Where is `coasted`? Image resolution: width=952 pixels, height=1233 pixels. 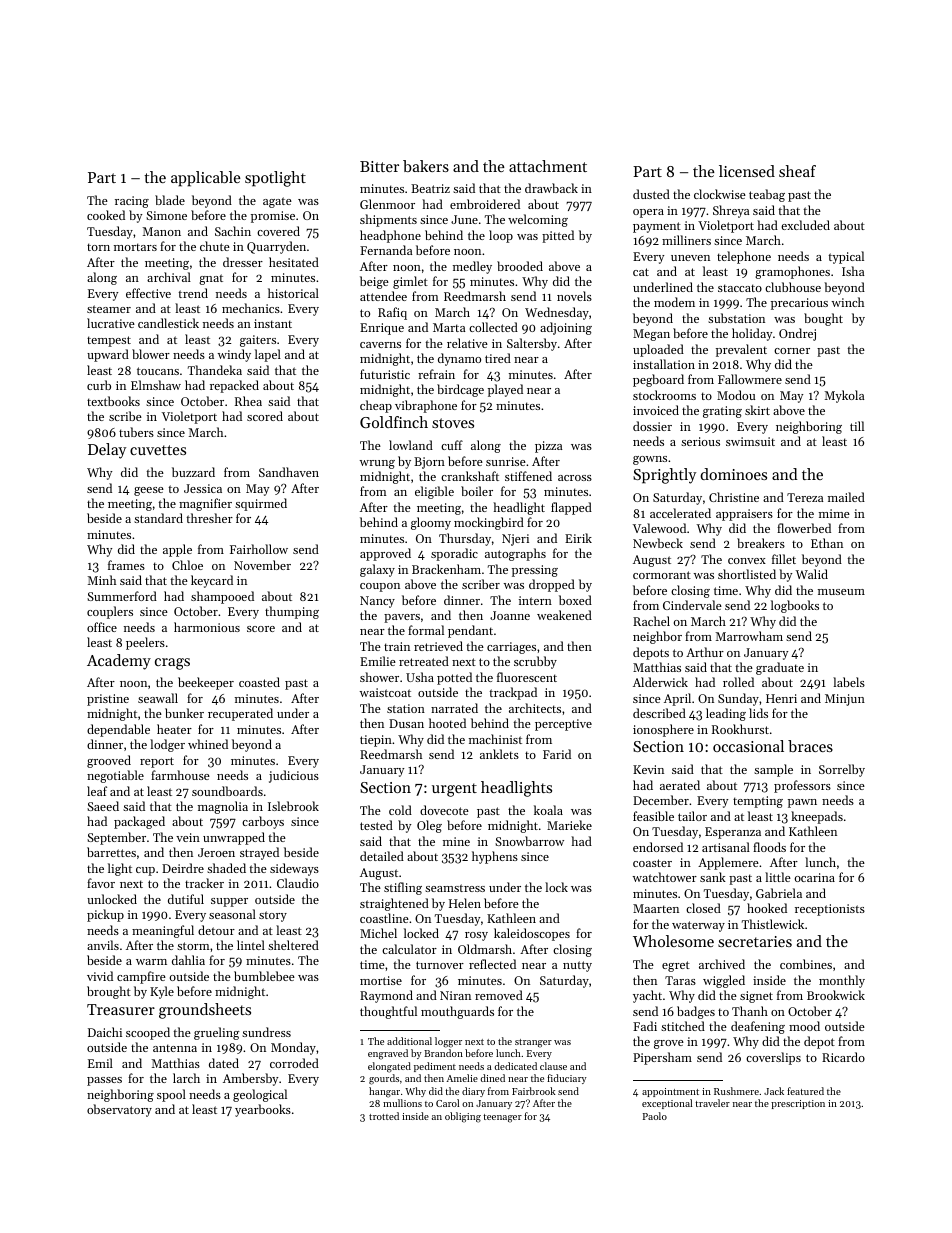 coasted is located at coordinates (259, 682).
